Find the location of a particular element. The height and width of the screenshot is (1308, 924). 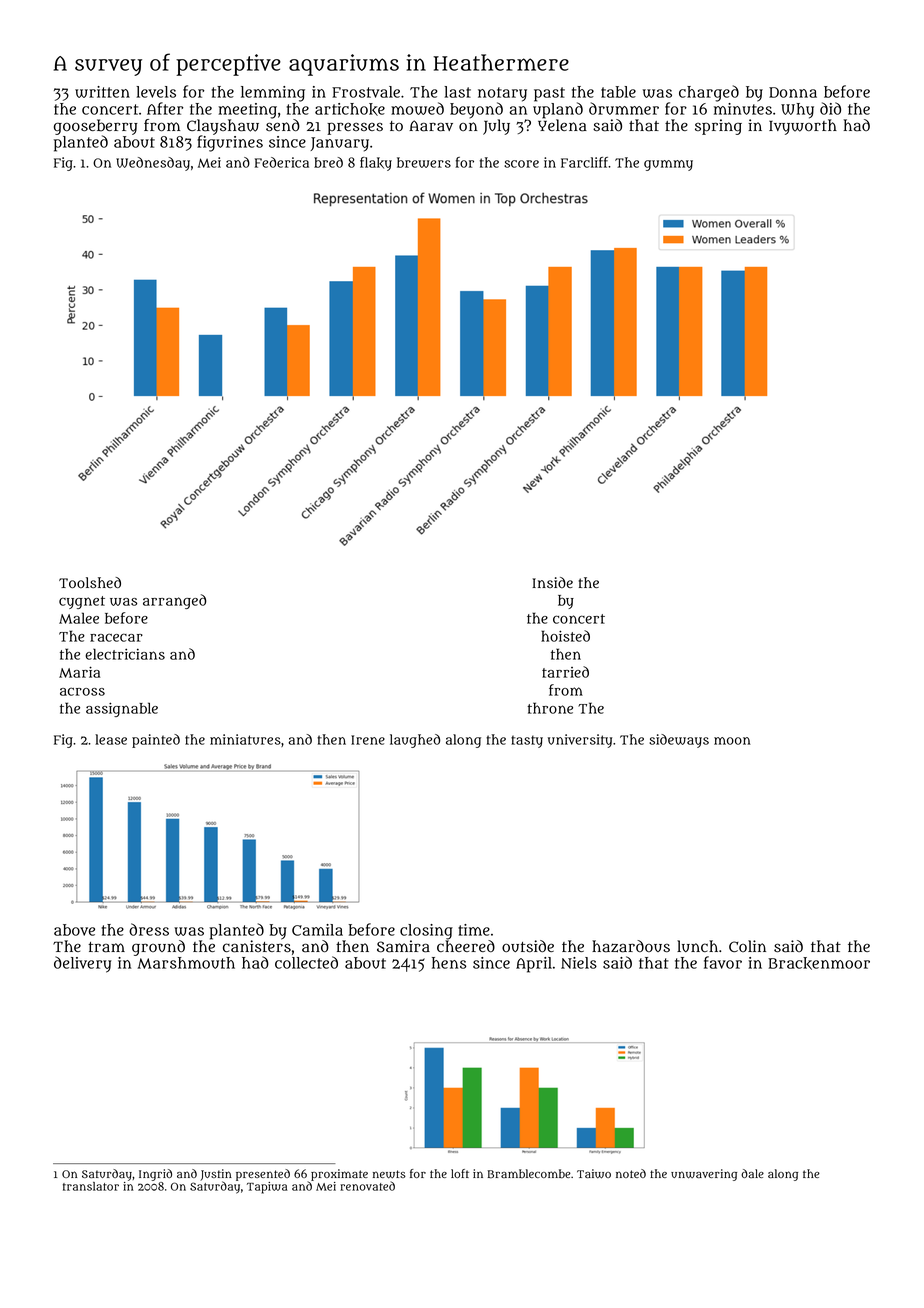

unwavering is located at coordinates (704, 1175).
